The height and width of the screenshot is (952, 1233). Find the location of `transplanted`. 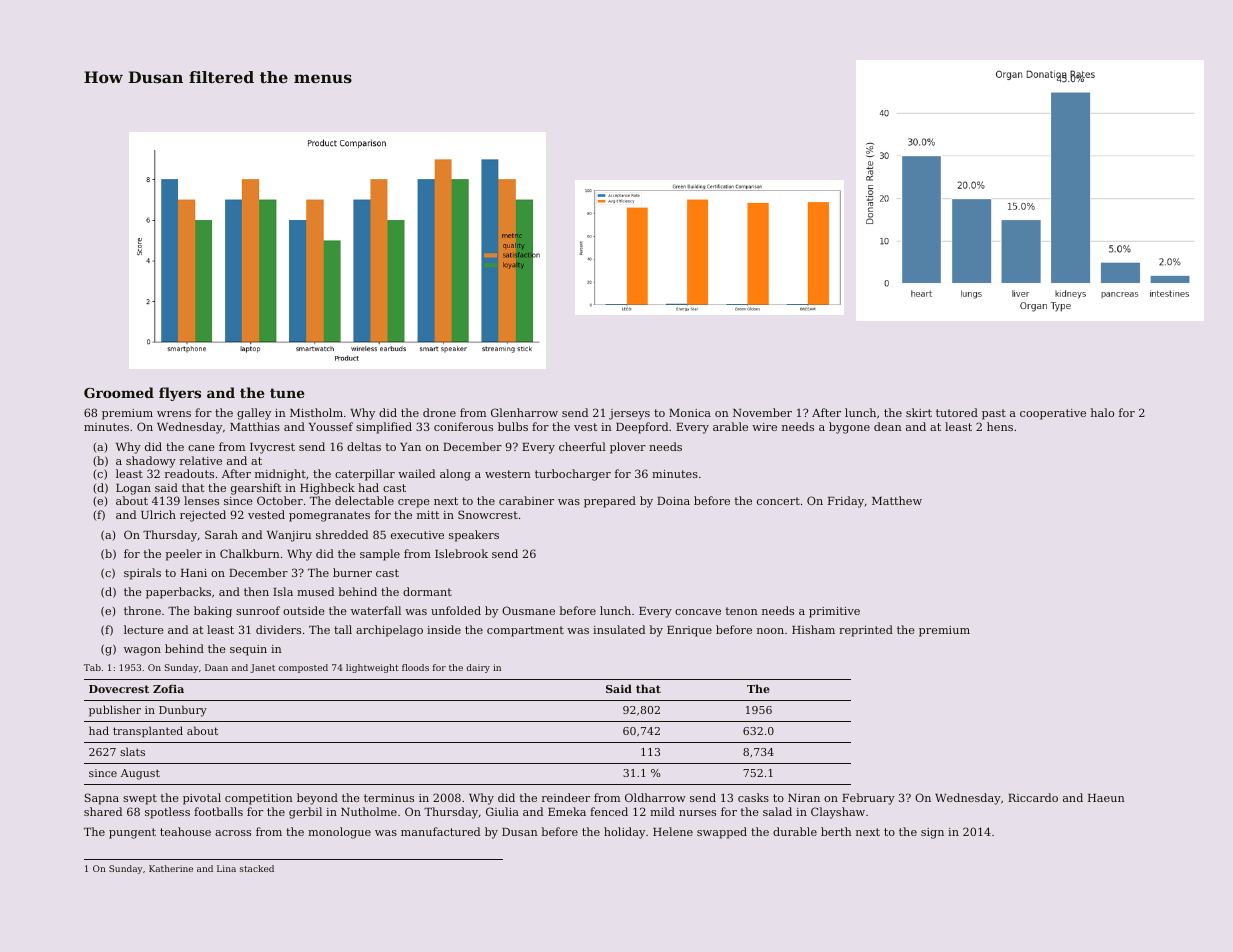

transplanted is located at coordinates (148, 732).
